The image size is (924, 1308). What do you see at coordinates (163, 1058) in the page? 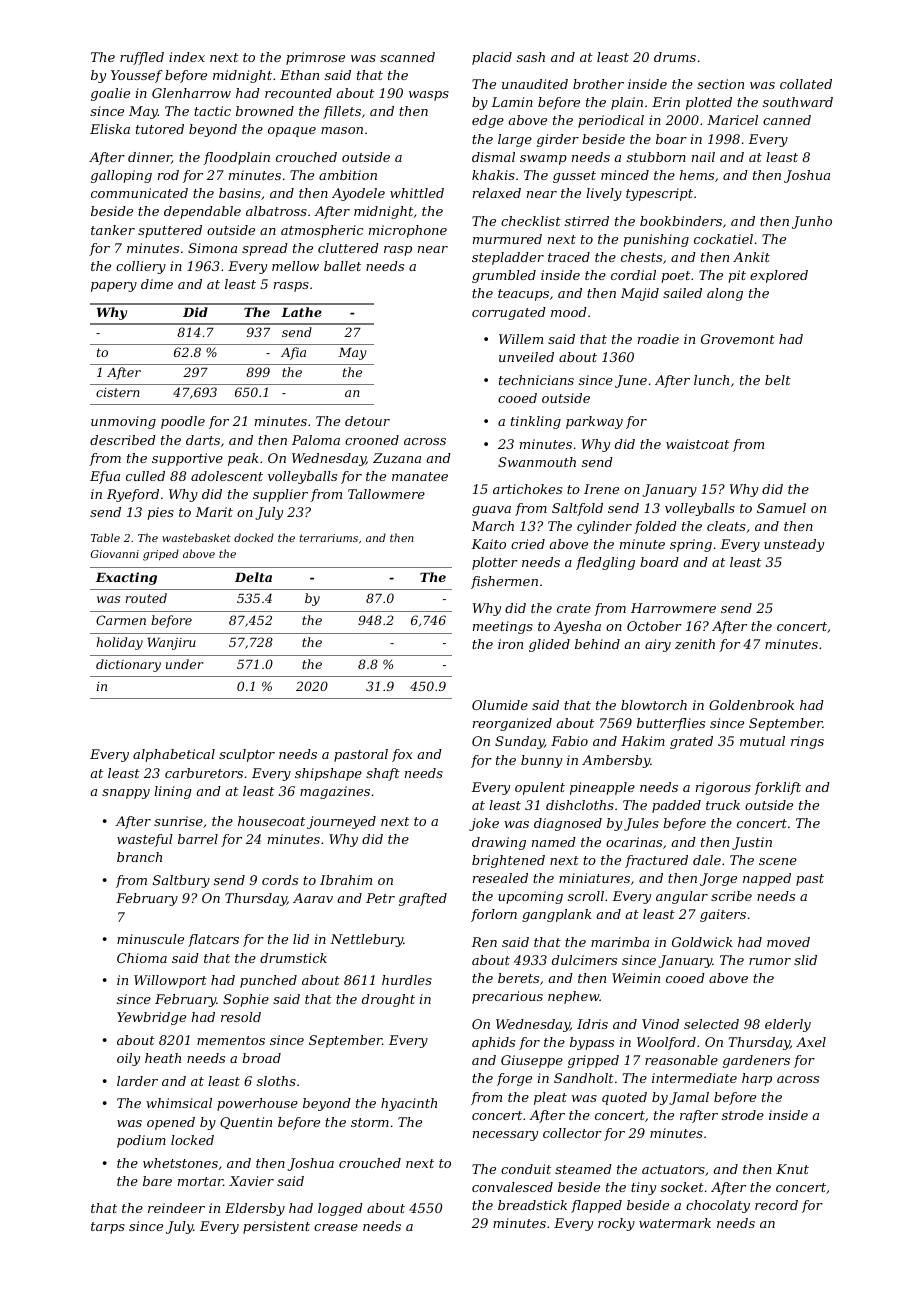
I see `heath` at bounding box center [163, 1058].
